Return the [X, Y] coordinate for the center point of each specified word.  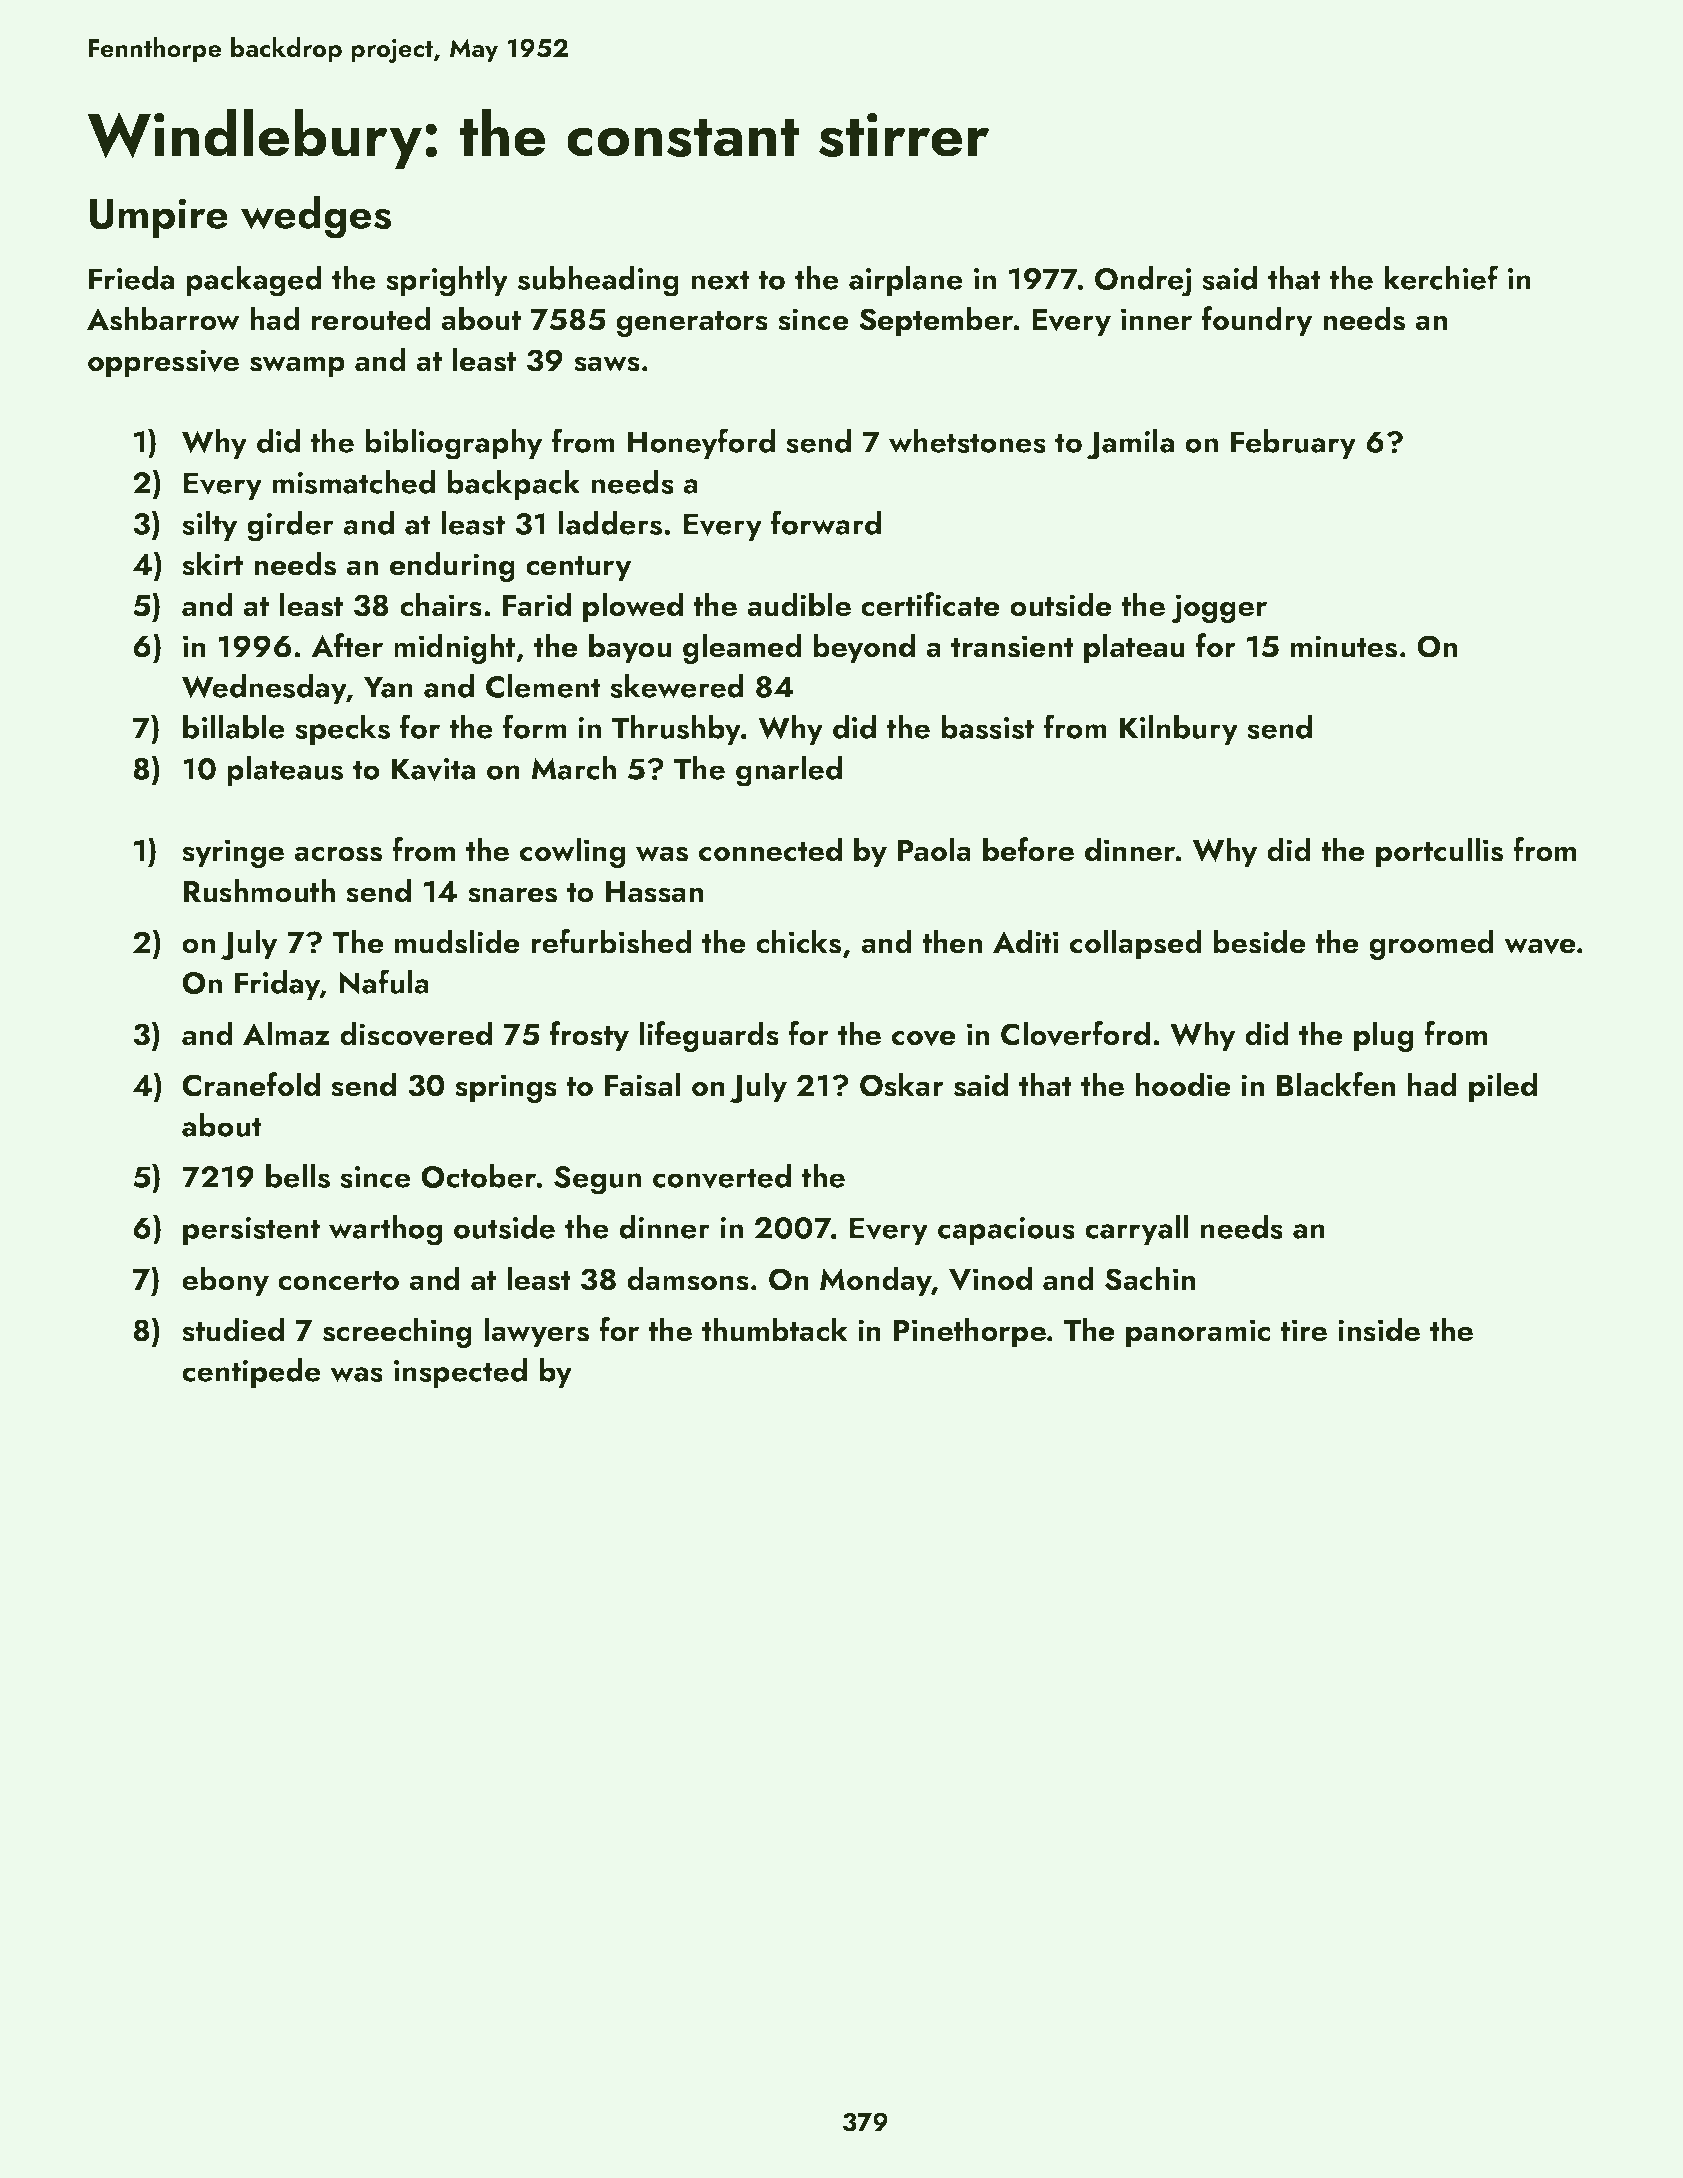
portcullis [1439, 852]
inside [1379, 1329]
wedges [316, 217]
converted [722, 1176]
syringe [233, 853]
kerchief [1441, 277]
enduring [452, 566]
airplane [906, 281]
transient [1012, 646]
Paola [934, 849]
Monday [876, 1281]
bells [298, 1176]
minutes [1344, 646]
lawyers [536, 1332]
